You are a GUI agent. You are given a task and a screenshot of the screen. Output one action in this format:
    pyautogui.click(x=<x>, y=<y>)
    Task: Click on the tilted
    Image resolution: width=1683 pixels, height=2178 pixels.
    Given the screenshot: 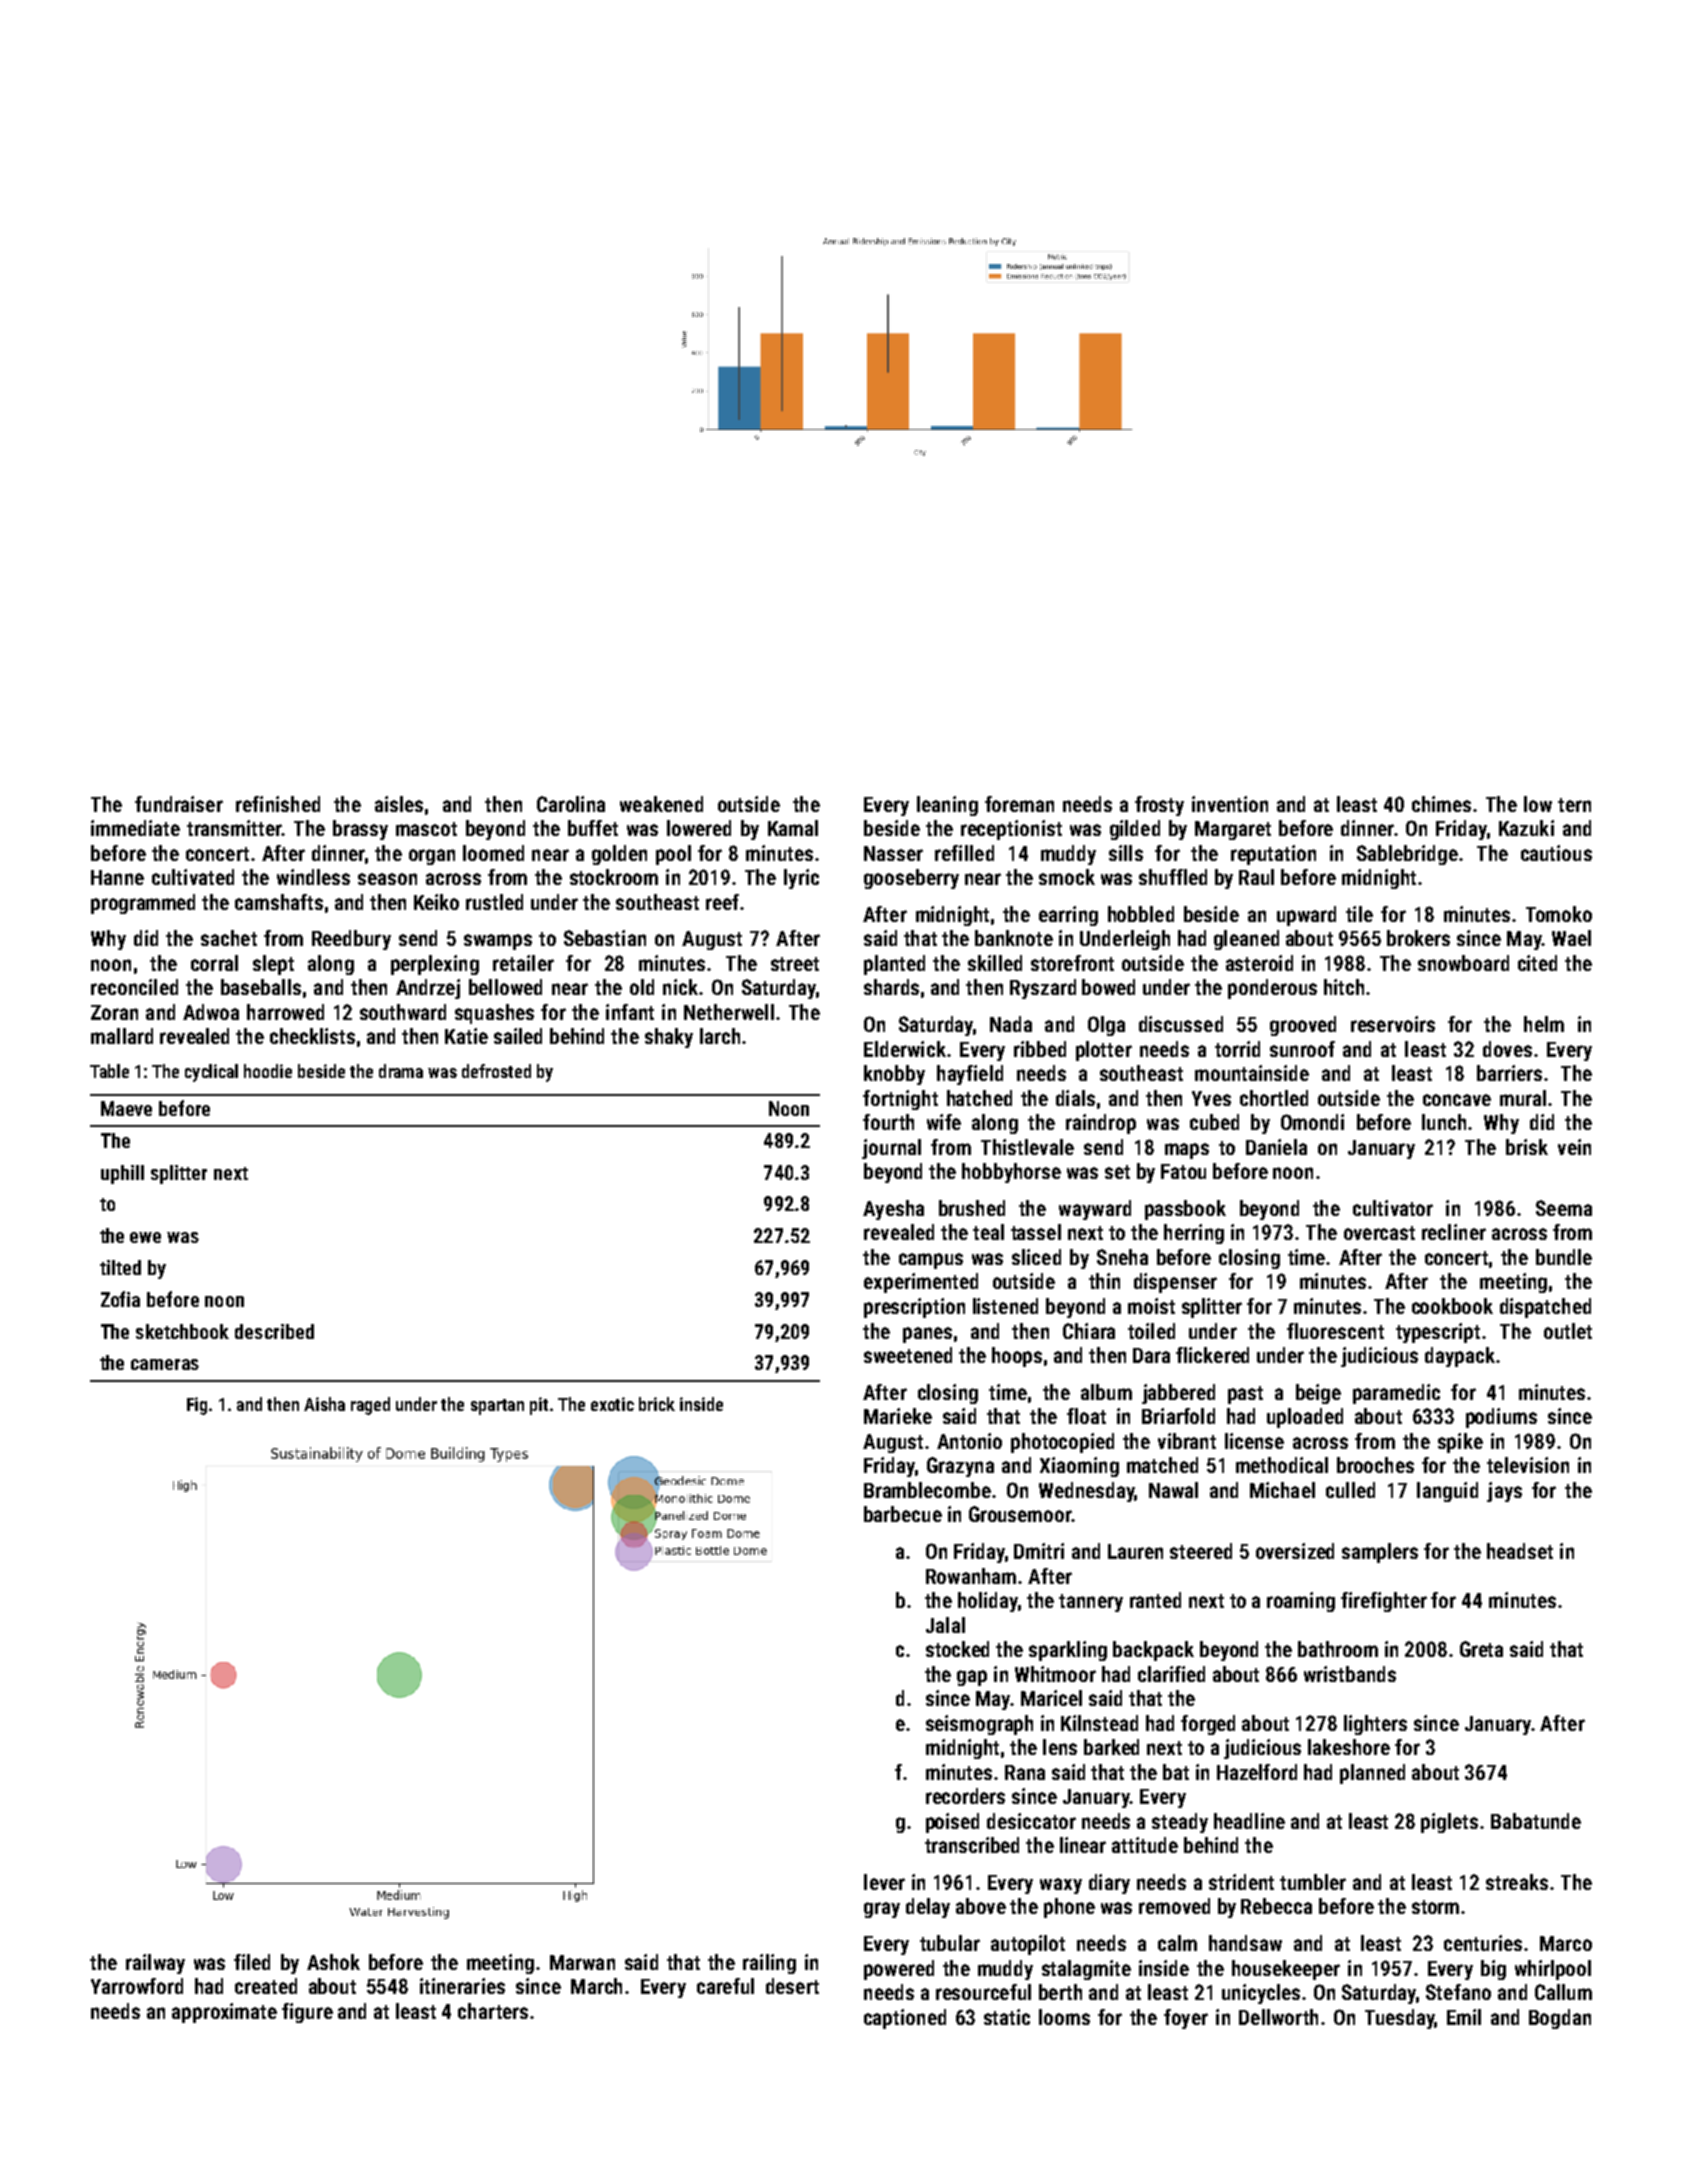 What is the action you would take?
    pyautogui.click(x=120, y=1267)
